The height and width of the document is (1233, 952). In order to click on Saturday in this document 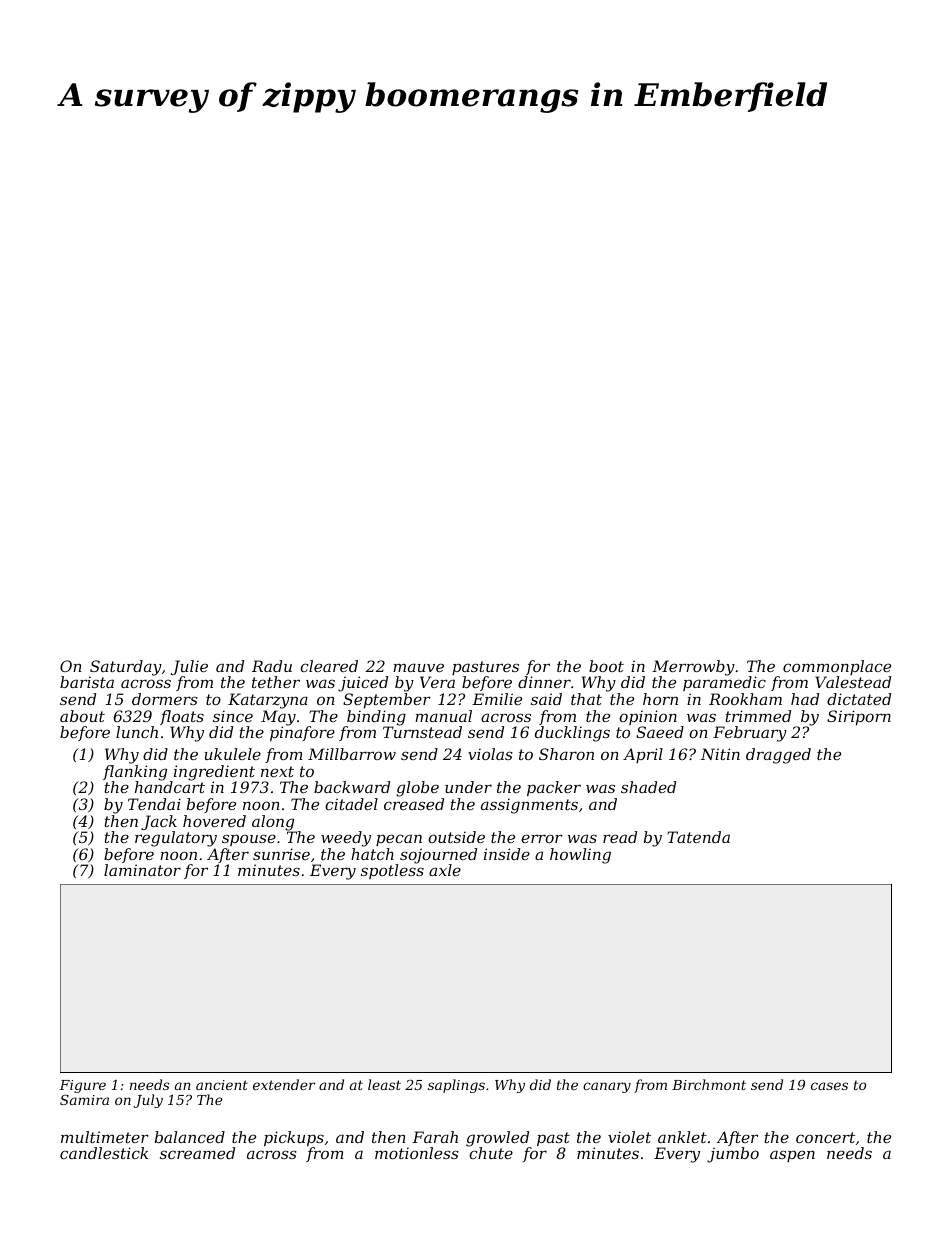, I will do `click(126, 668)`.
